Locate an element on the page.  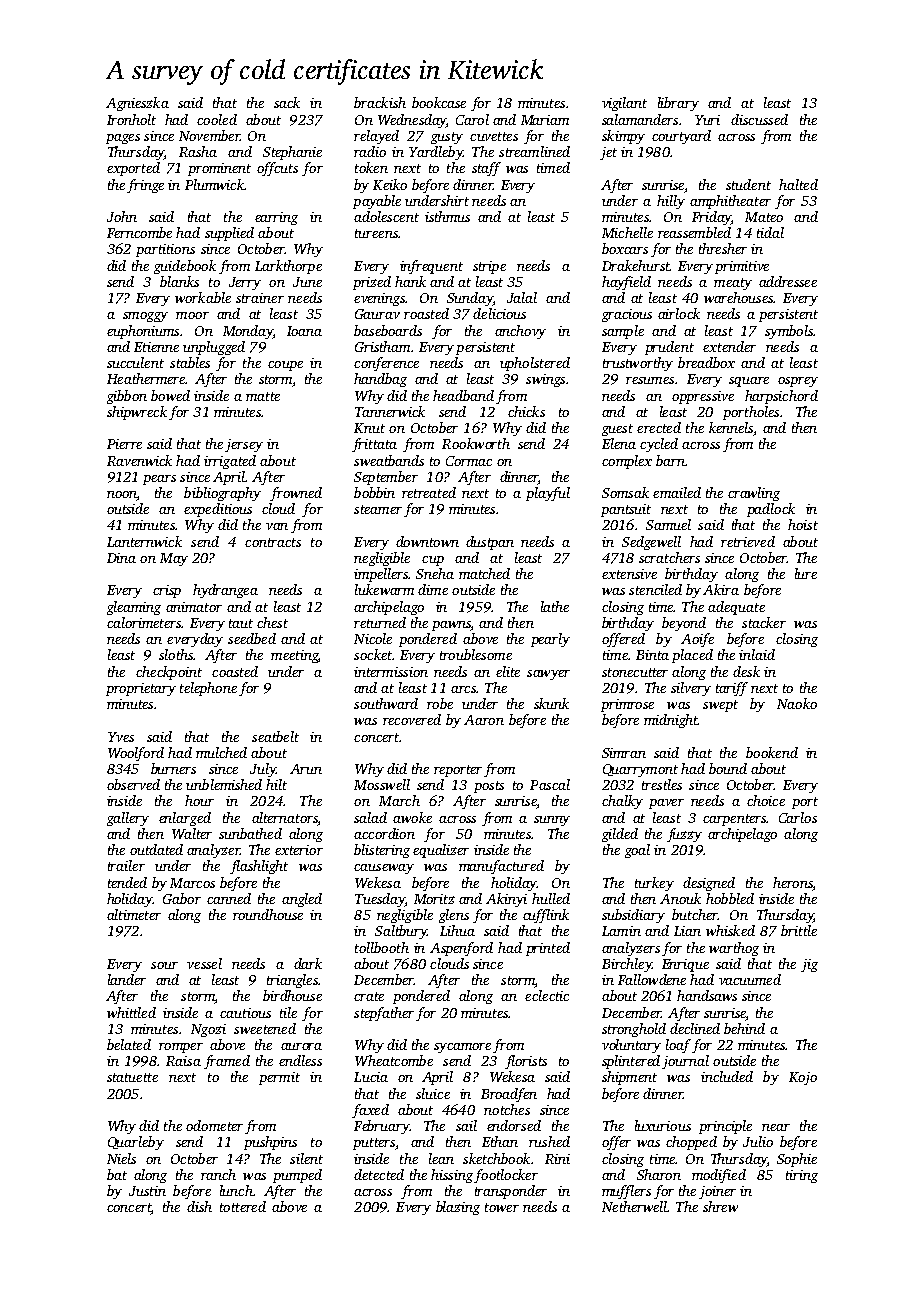
vigilant is located at coordinates (624, 104).
